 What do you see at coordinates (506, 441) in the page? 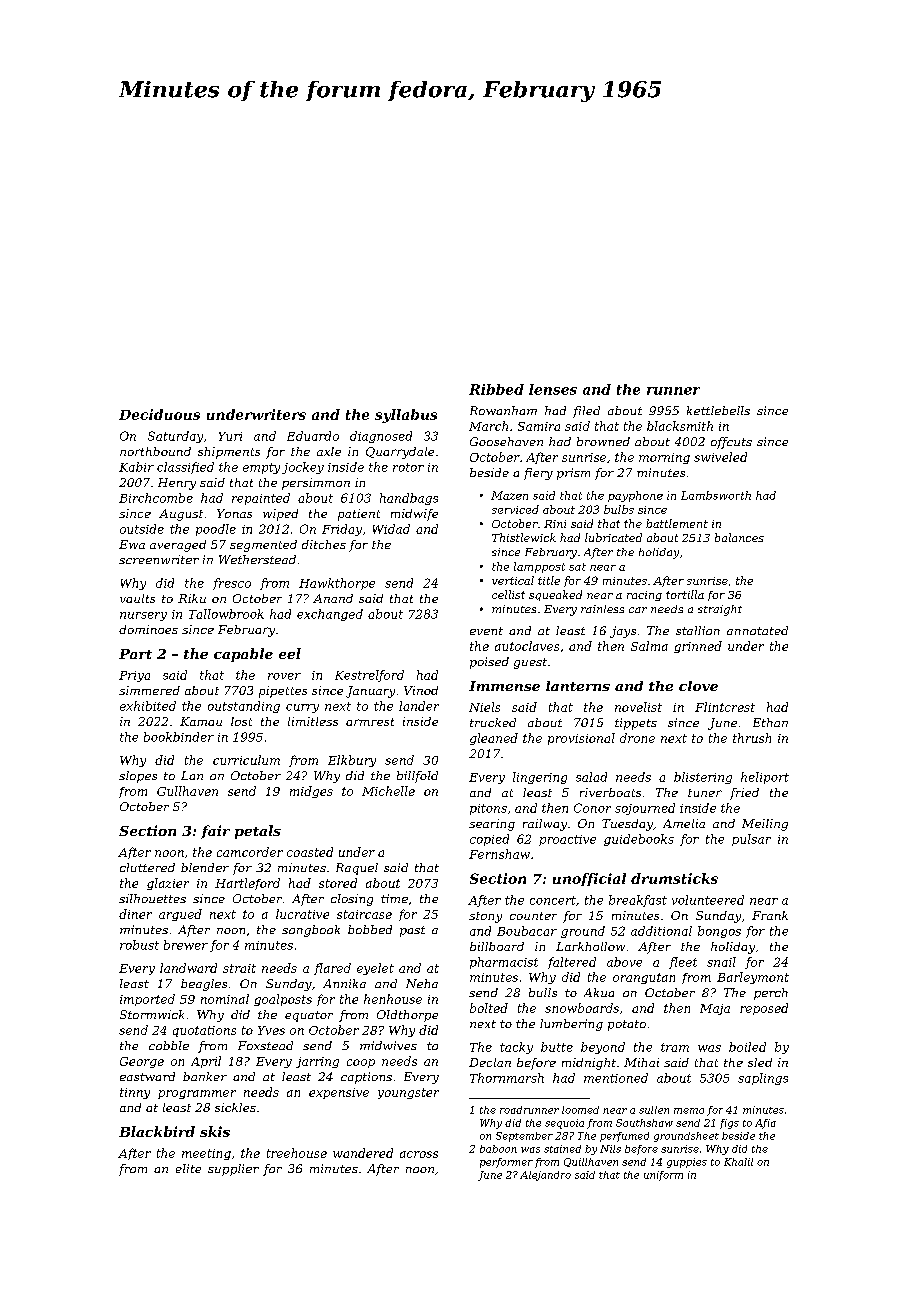
I see `Goosehaven` at bounding box center [506, 441].
